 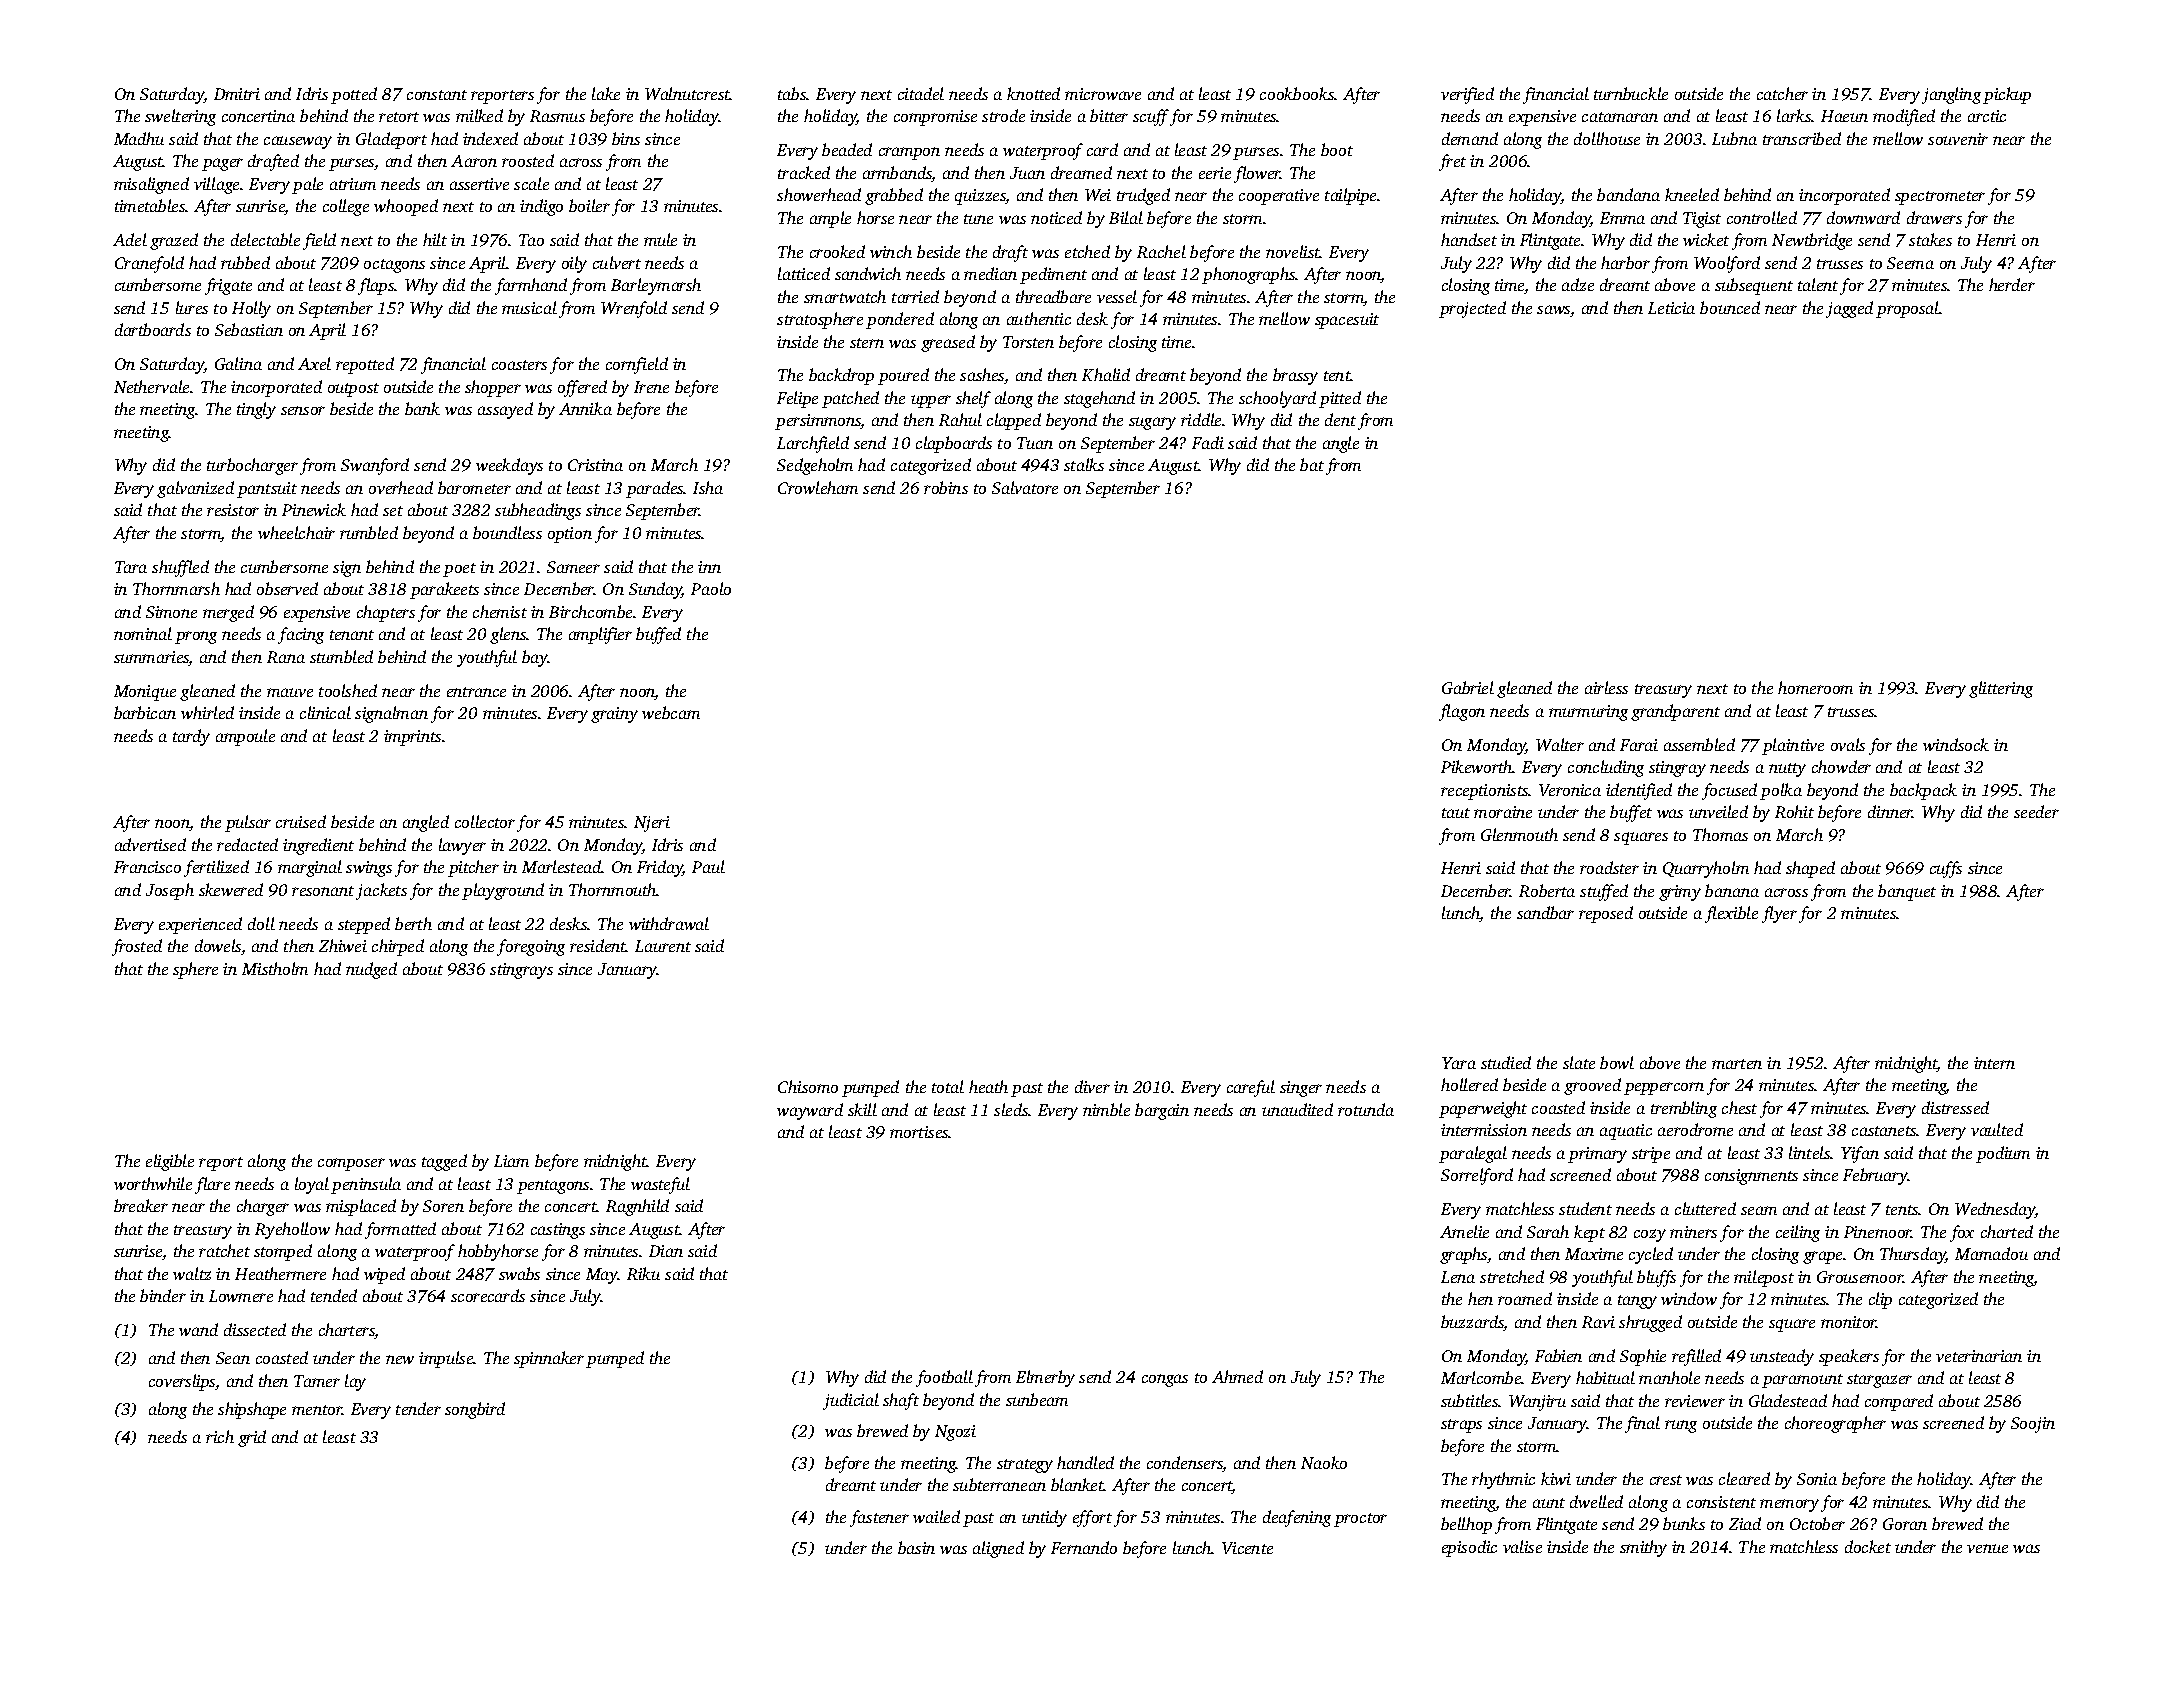 What do you see at coordinates (237, 94) in the document?
I see `Dmitri` at bounding box center [237, 94].
